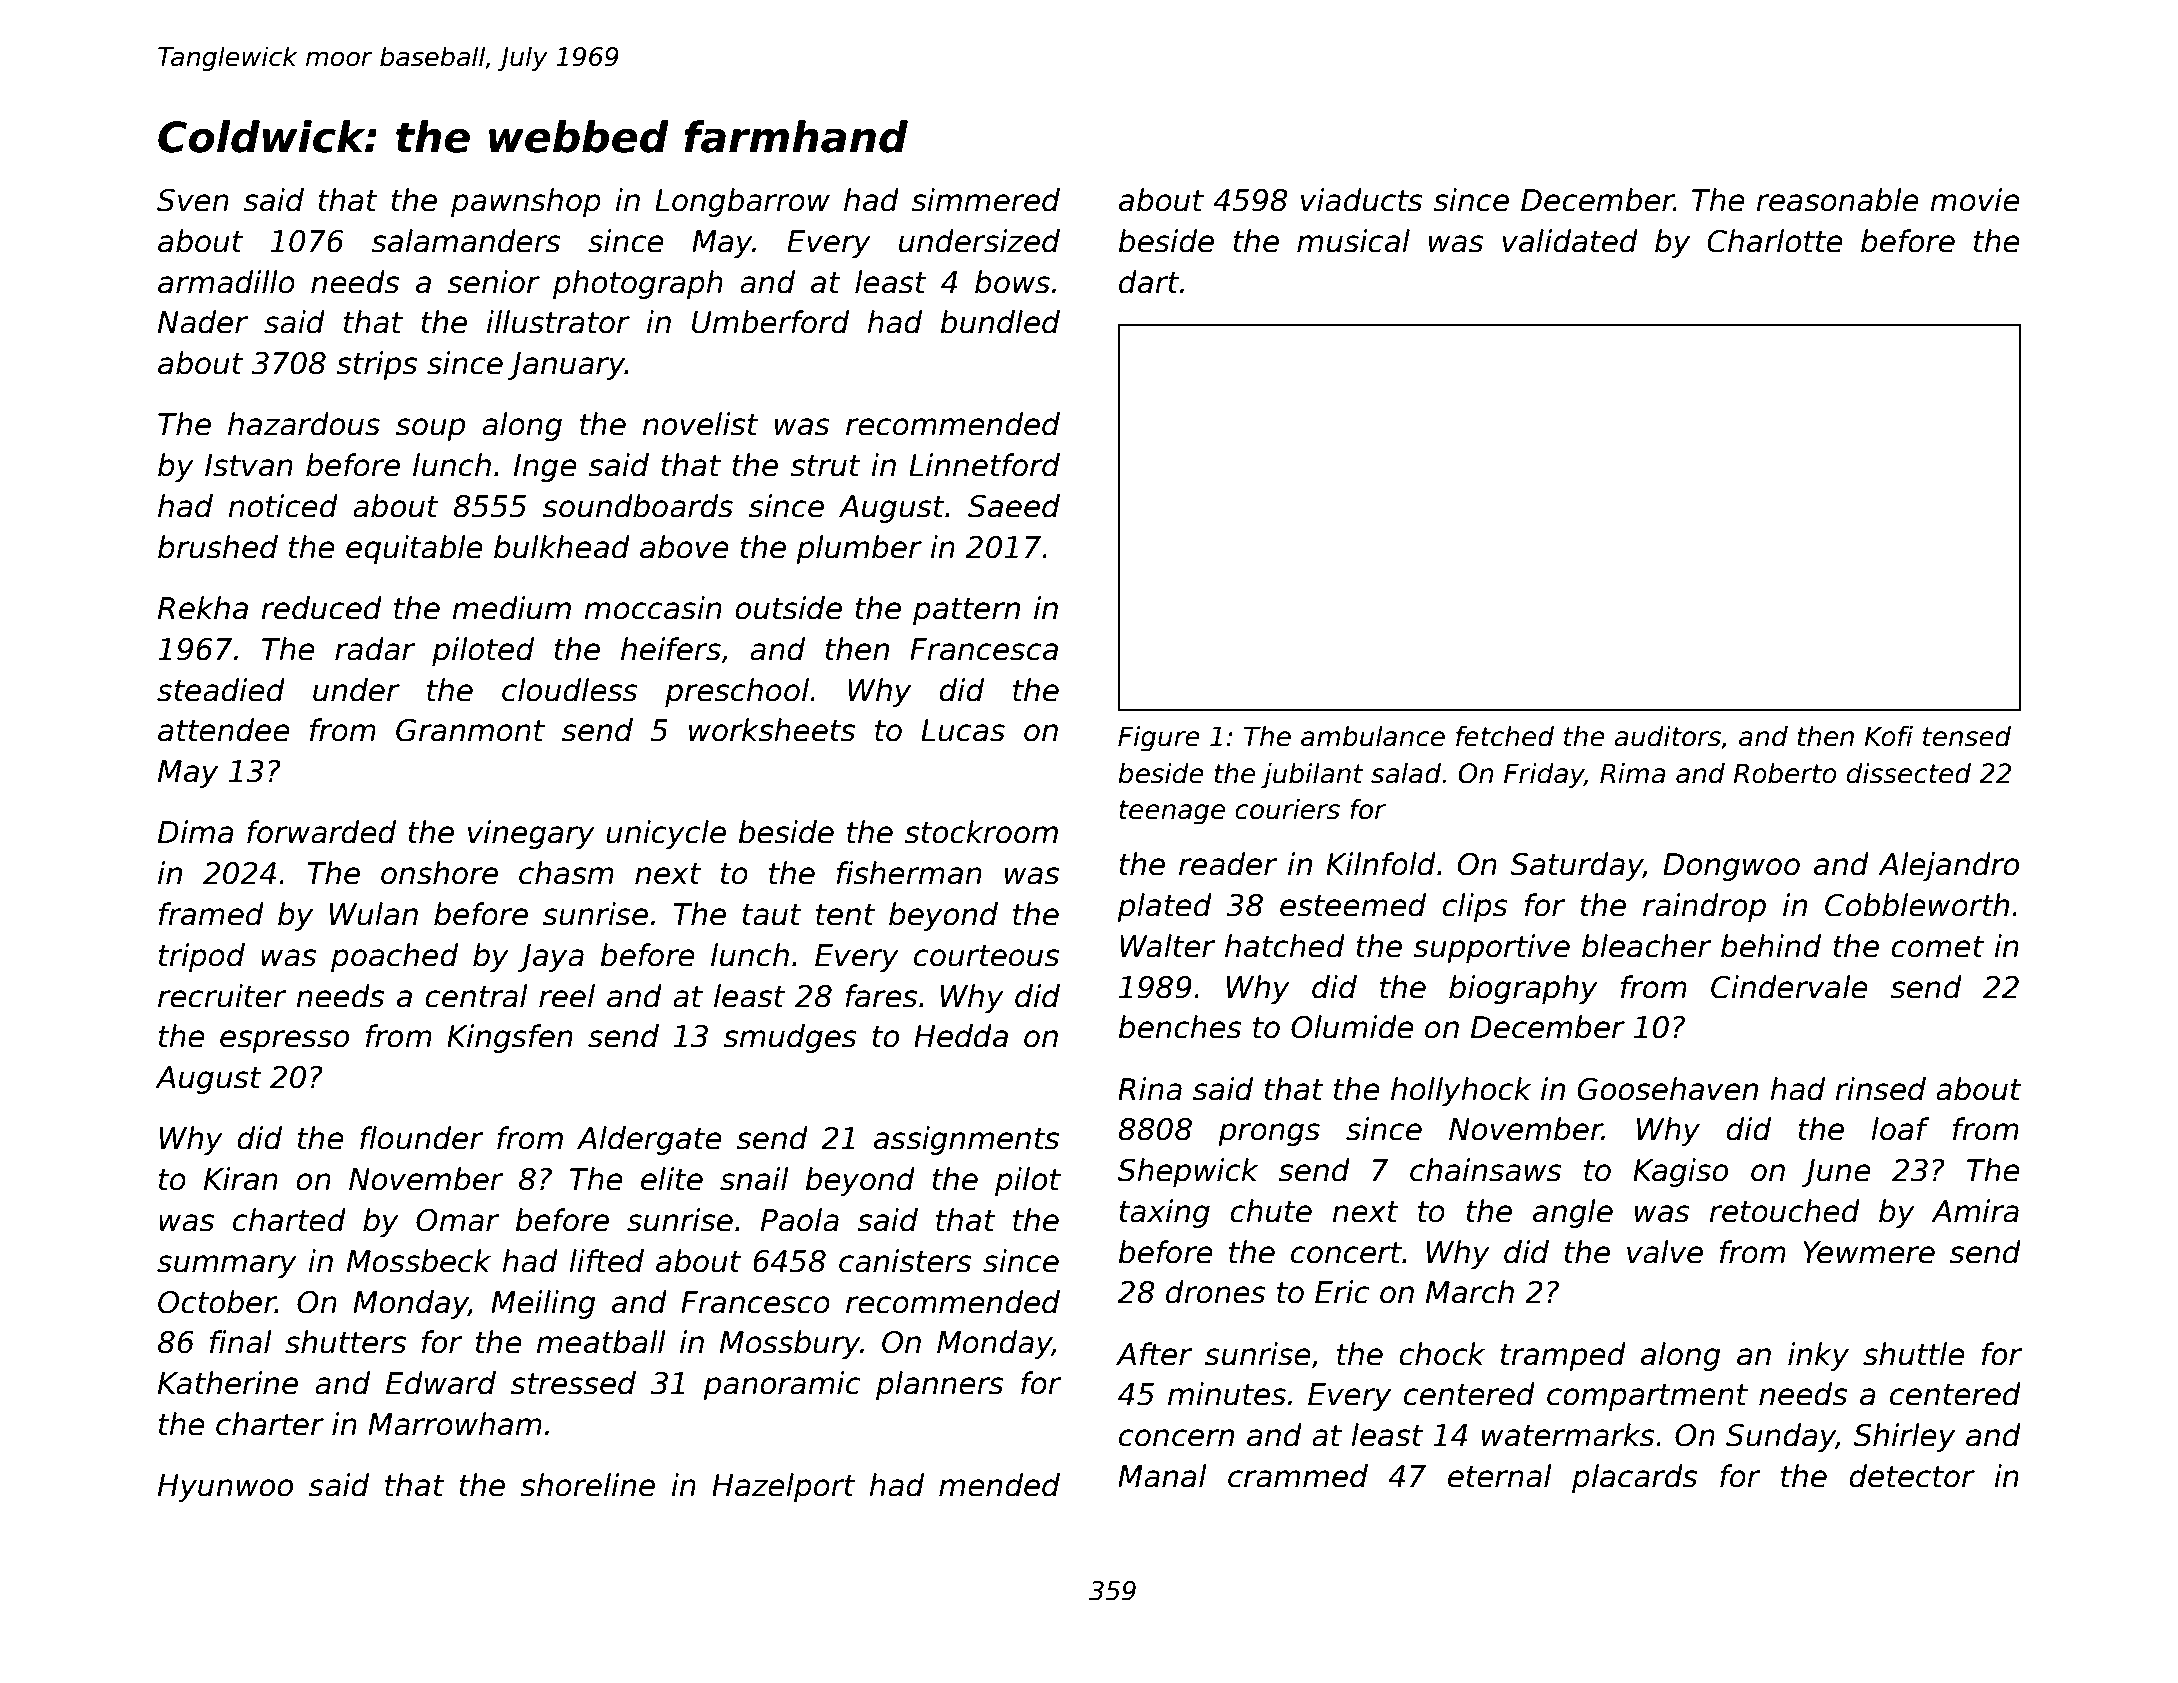  What do you see at coordinates (510, 1038) in the screenshot?
I see `Kingsfen` at bounding box center [510, 1038].
